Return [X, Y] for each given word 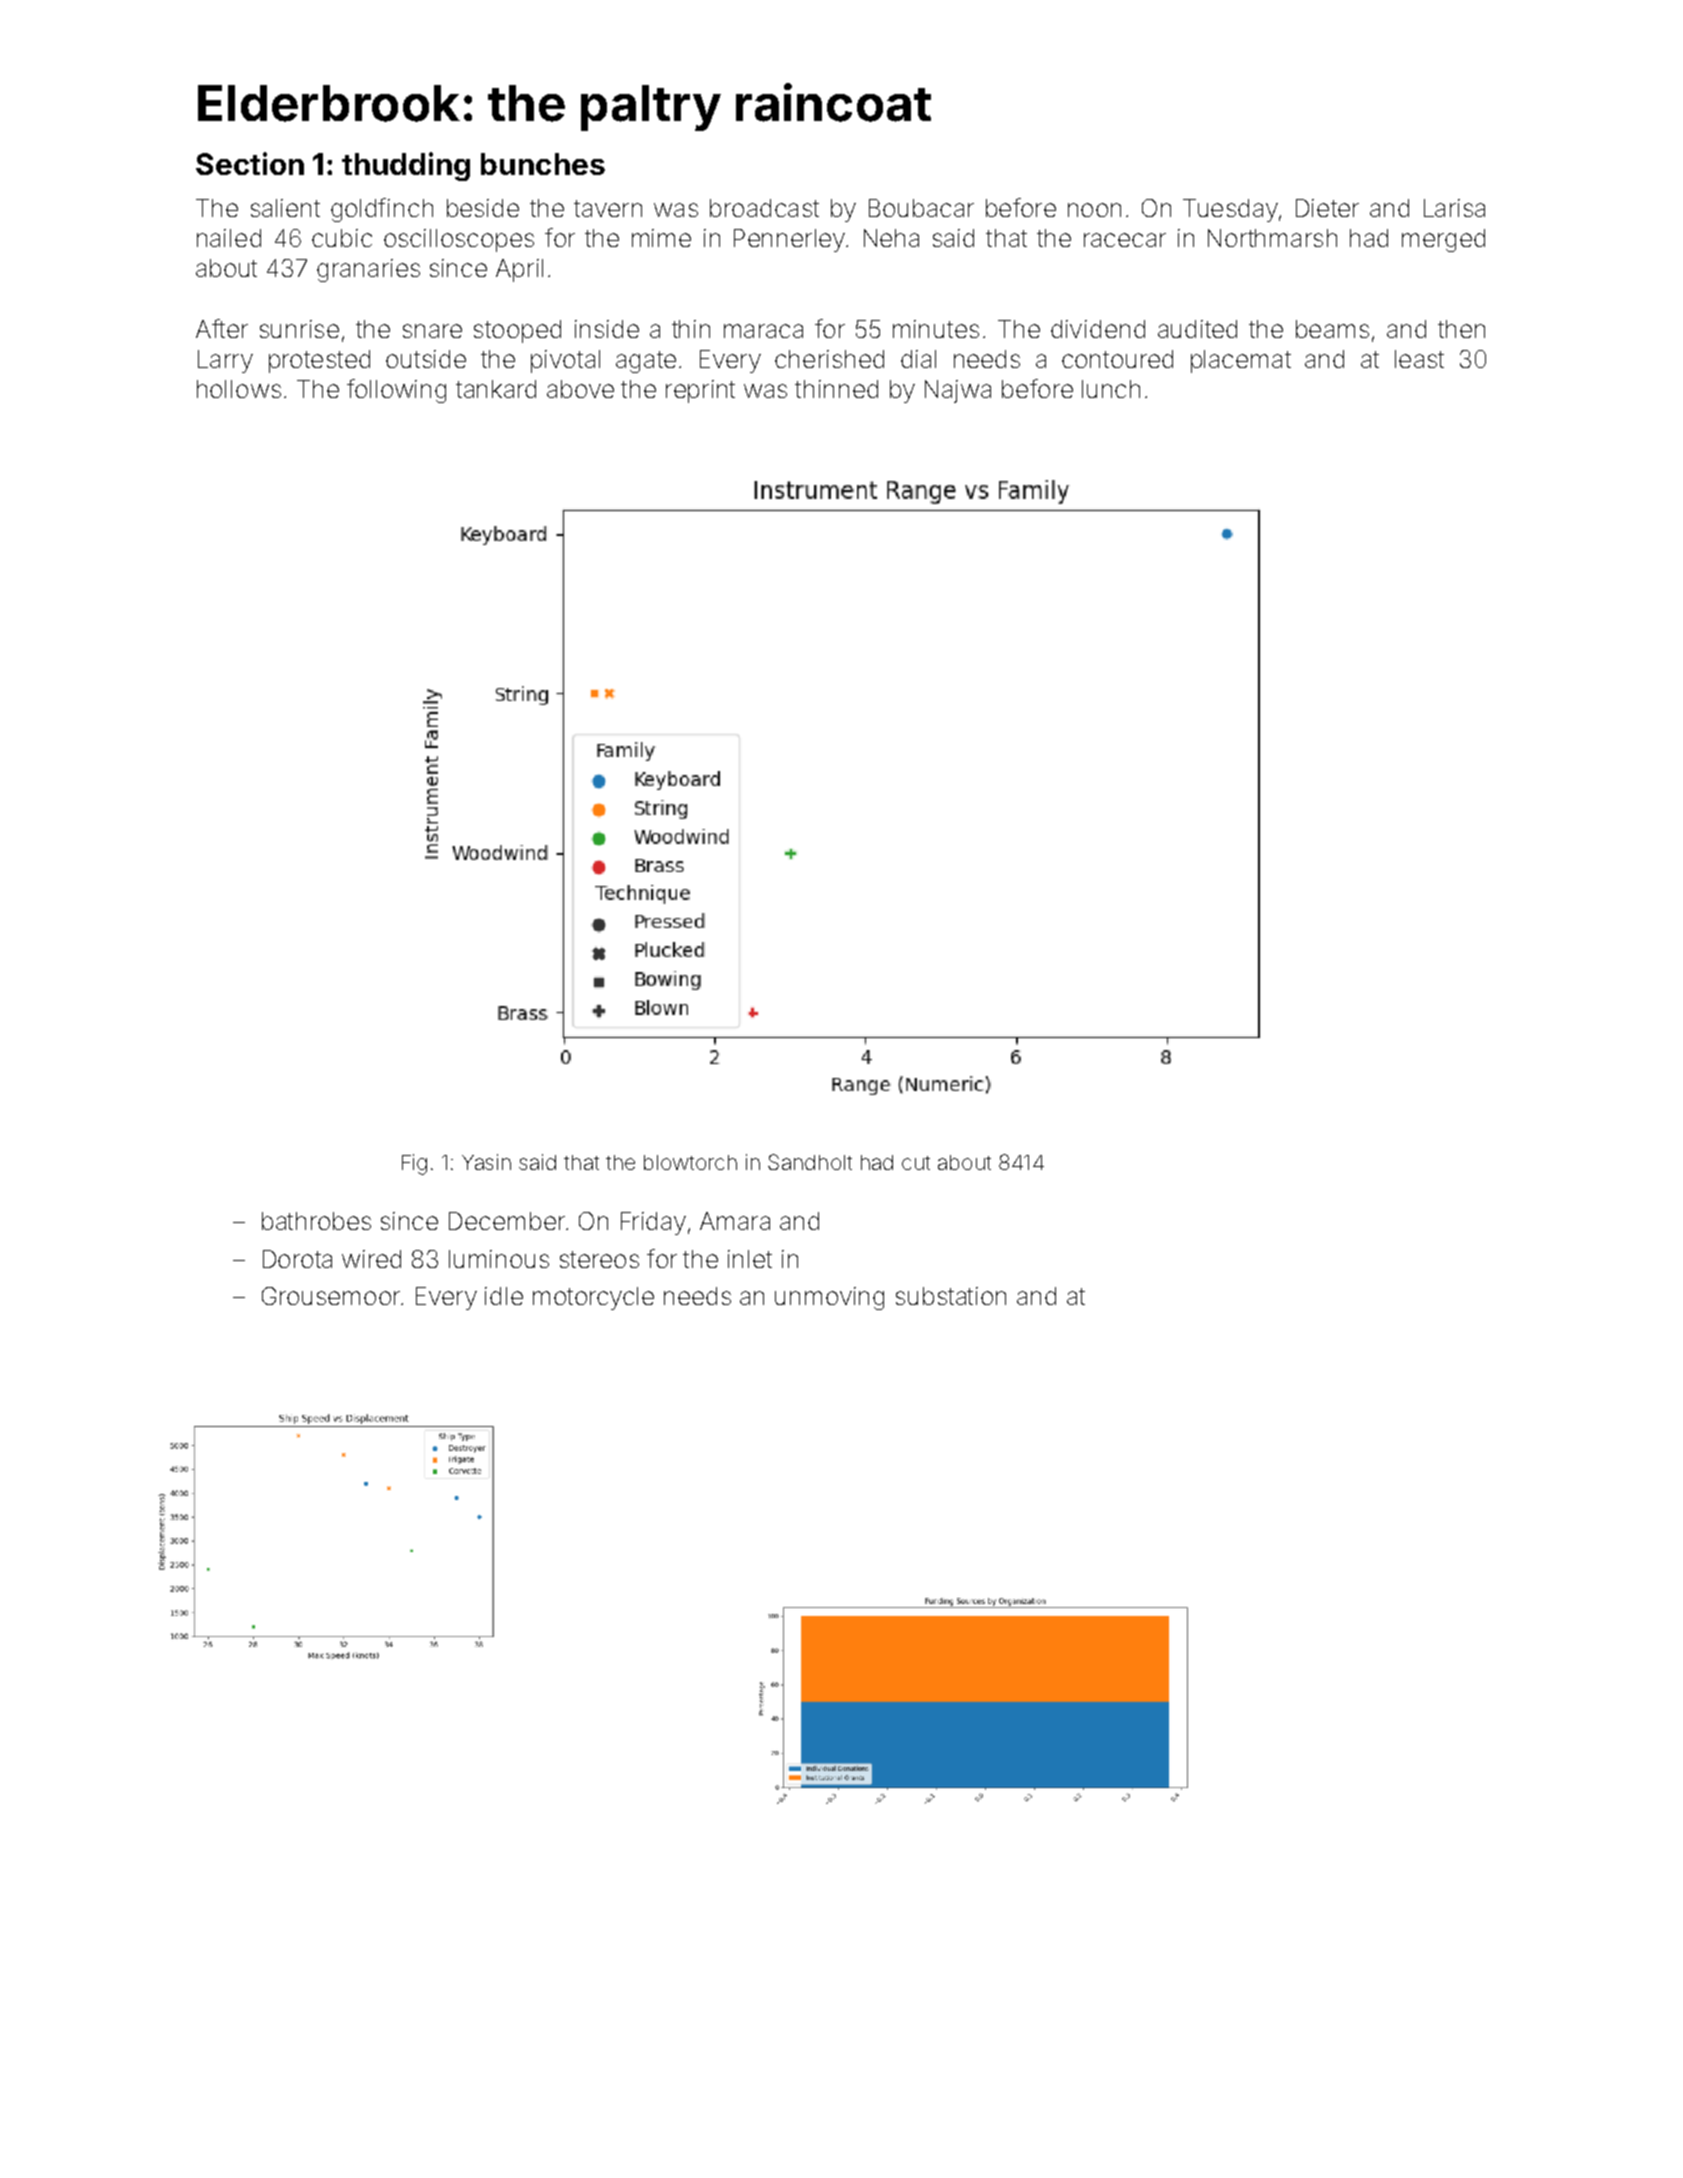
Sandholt [810, 1162]
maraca [763, 331]
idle [504, 1296]
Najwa [958, 391]
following [396, 391]
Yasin [486, 1162]
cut [916, 1163]
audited [1197, 329]
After [222, 328]
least [1419, 359]
